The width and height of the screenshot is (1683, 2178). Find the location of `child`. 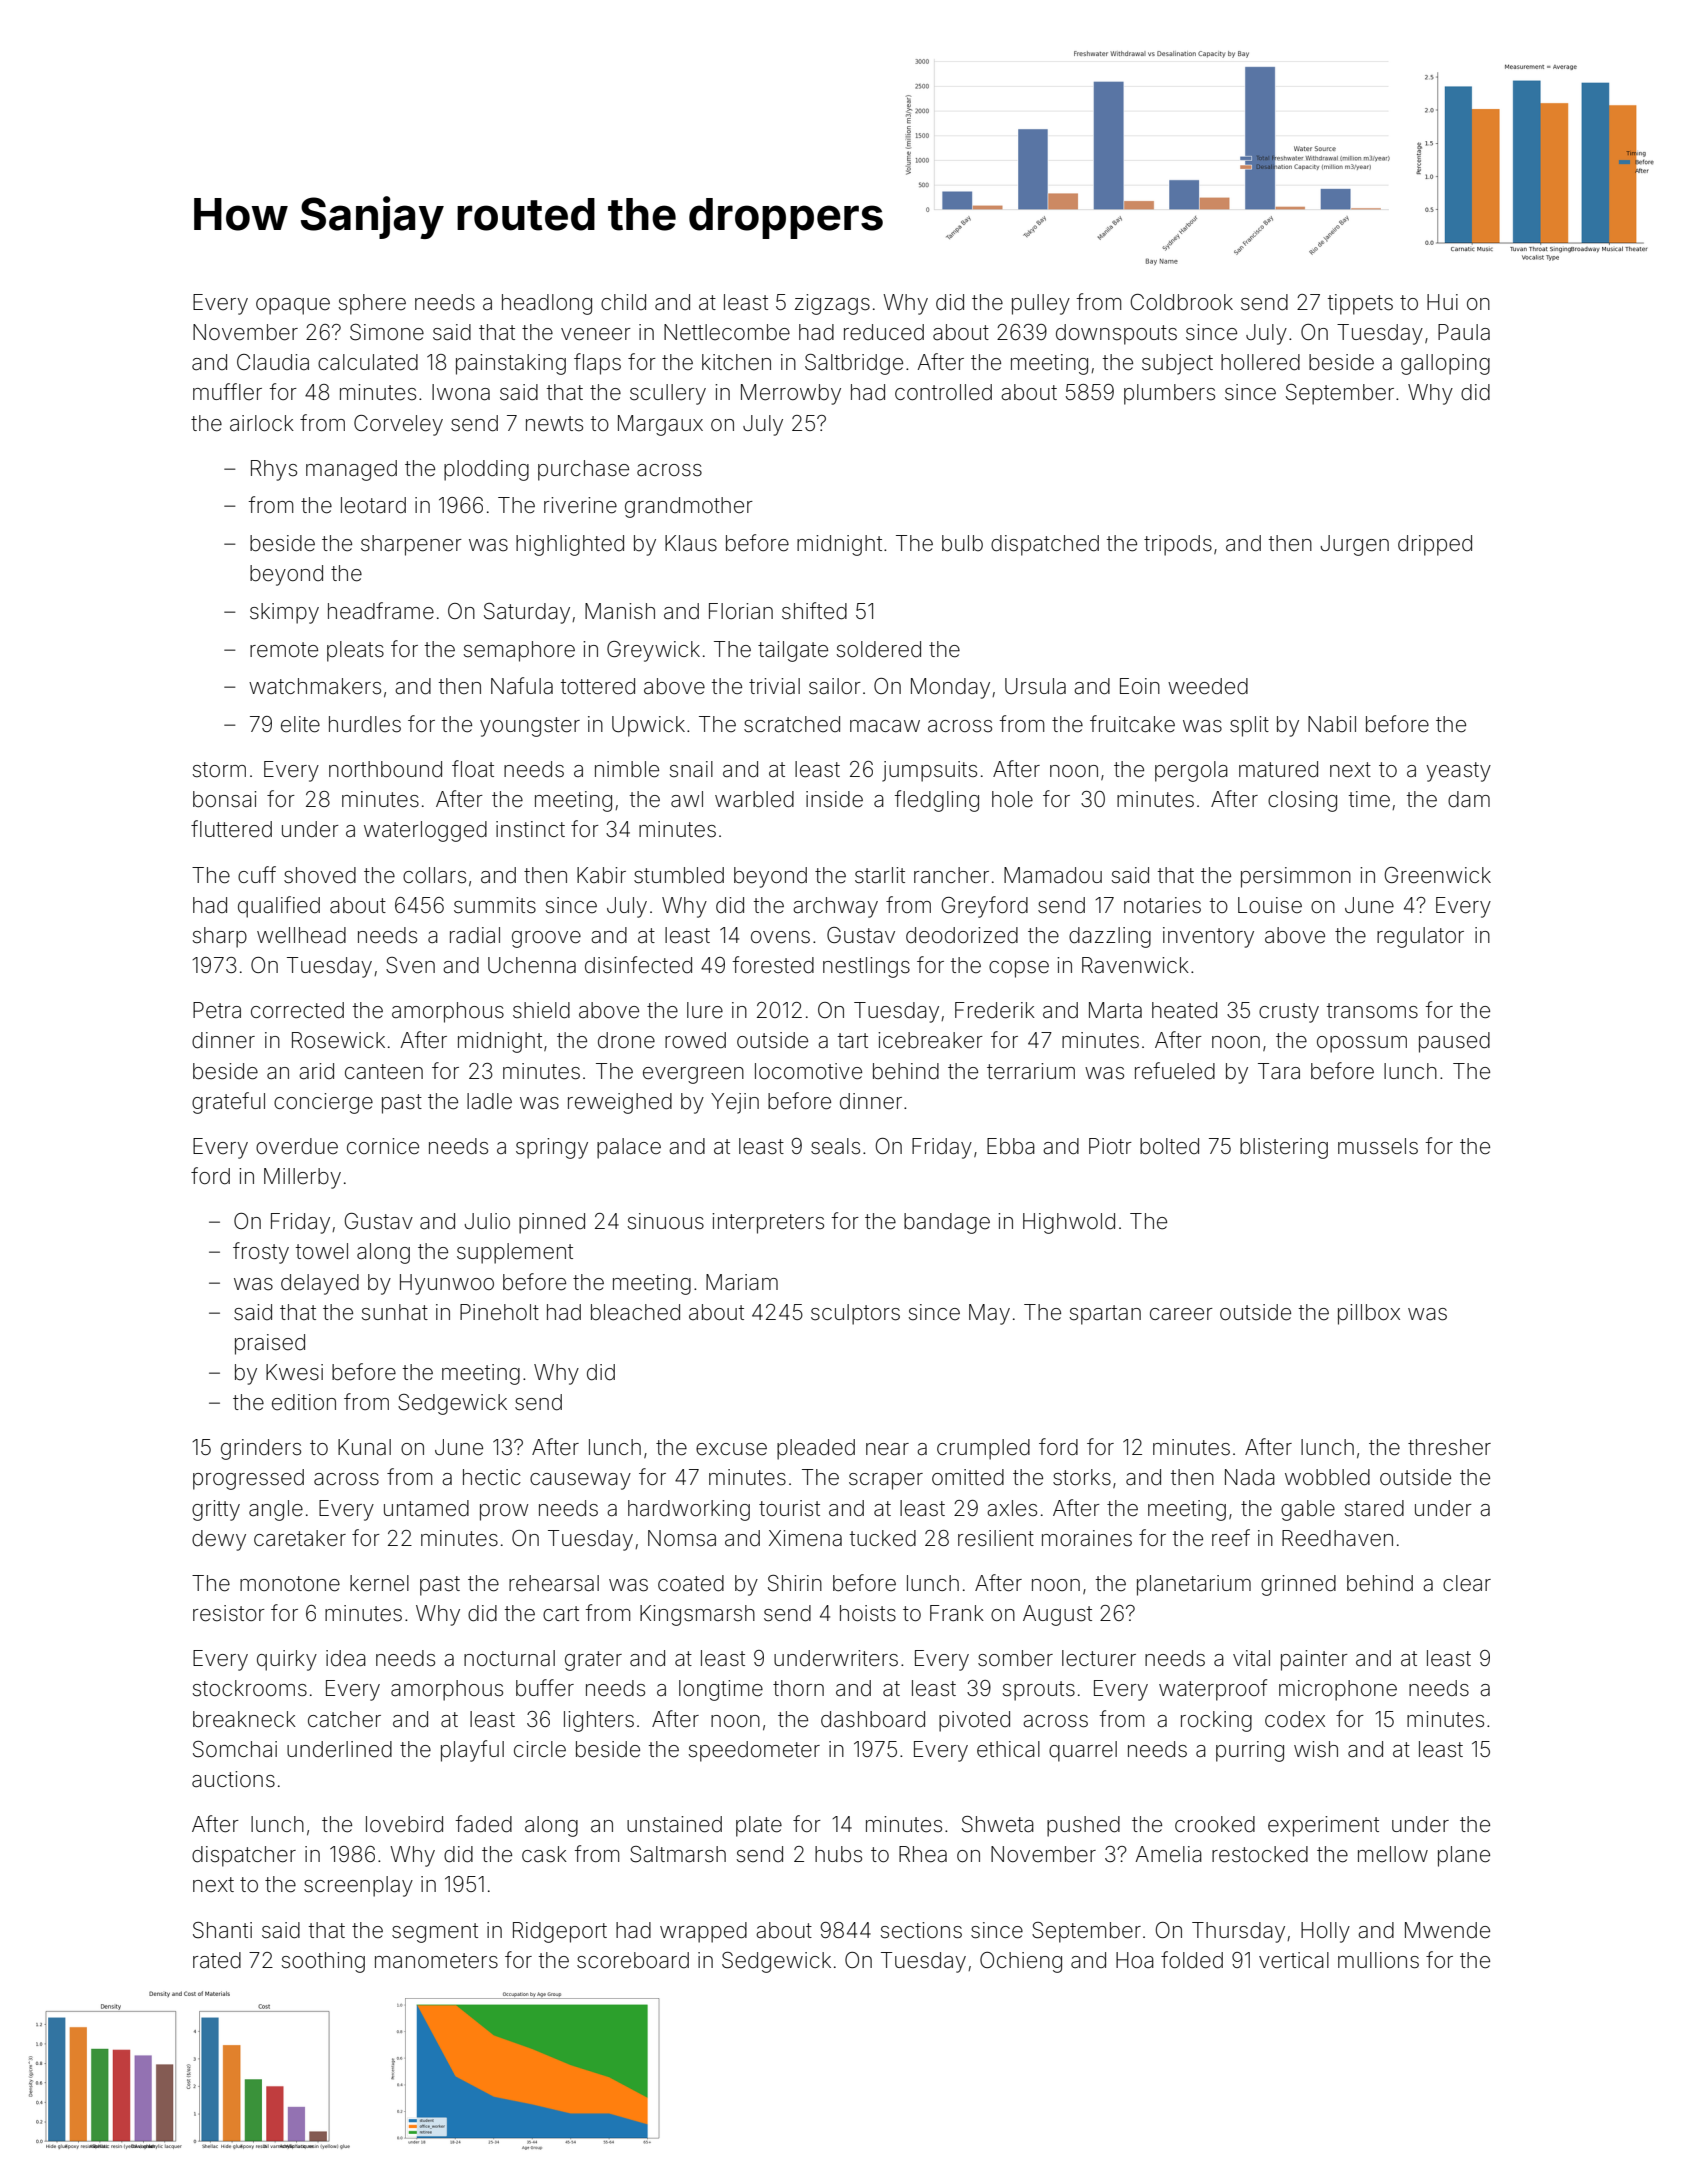

child is located at coordinates (623, 302).
